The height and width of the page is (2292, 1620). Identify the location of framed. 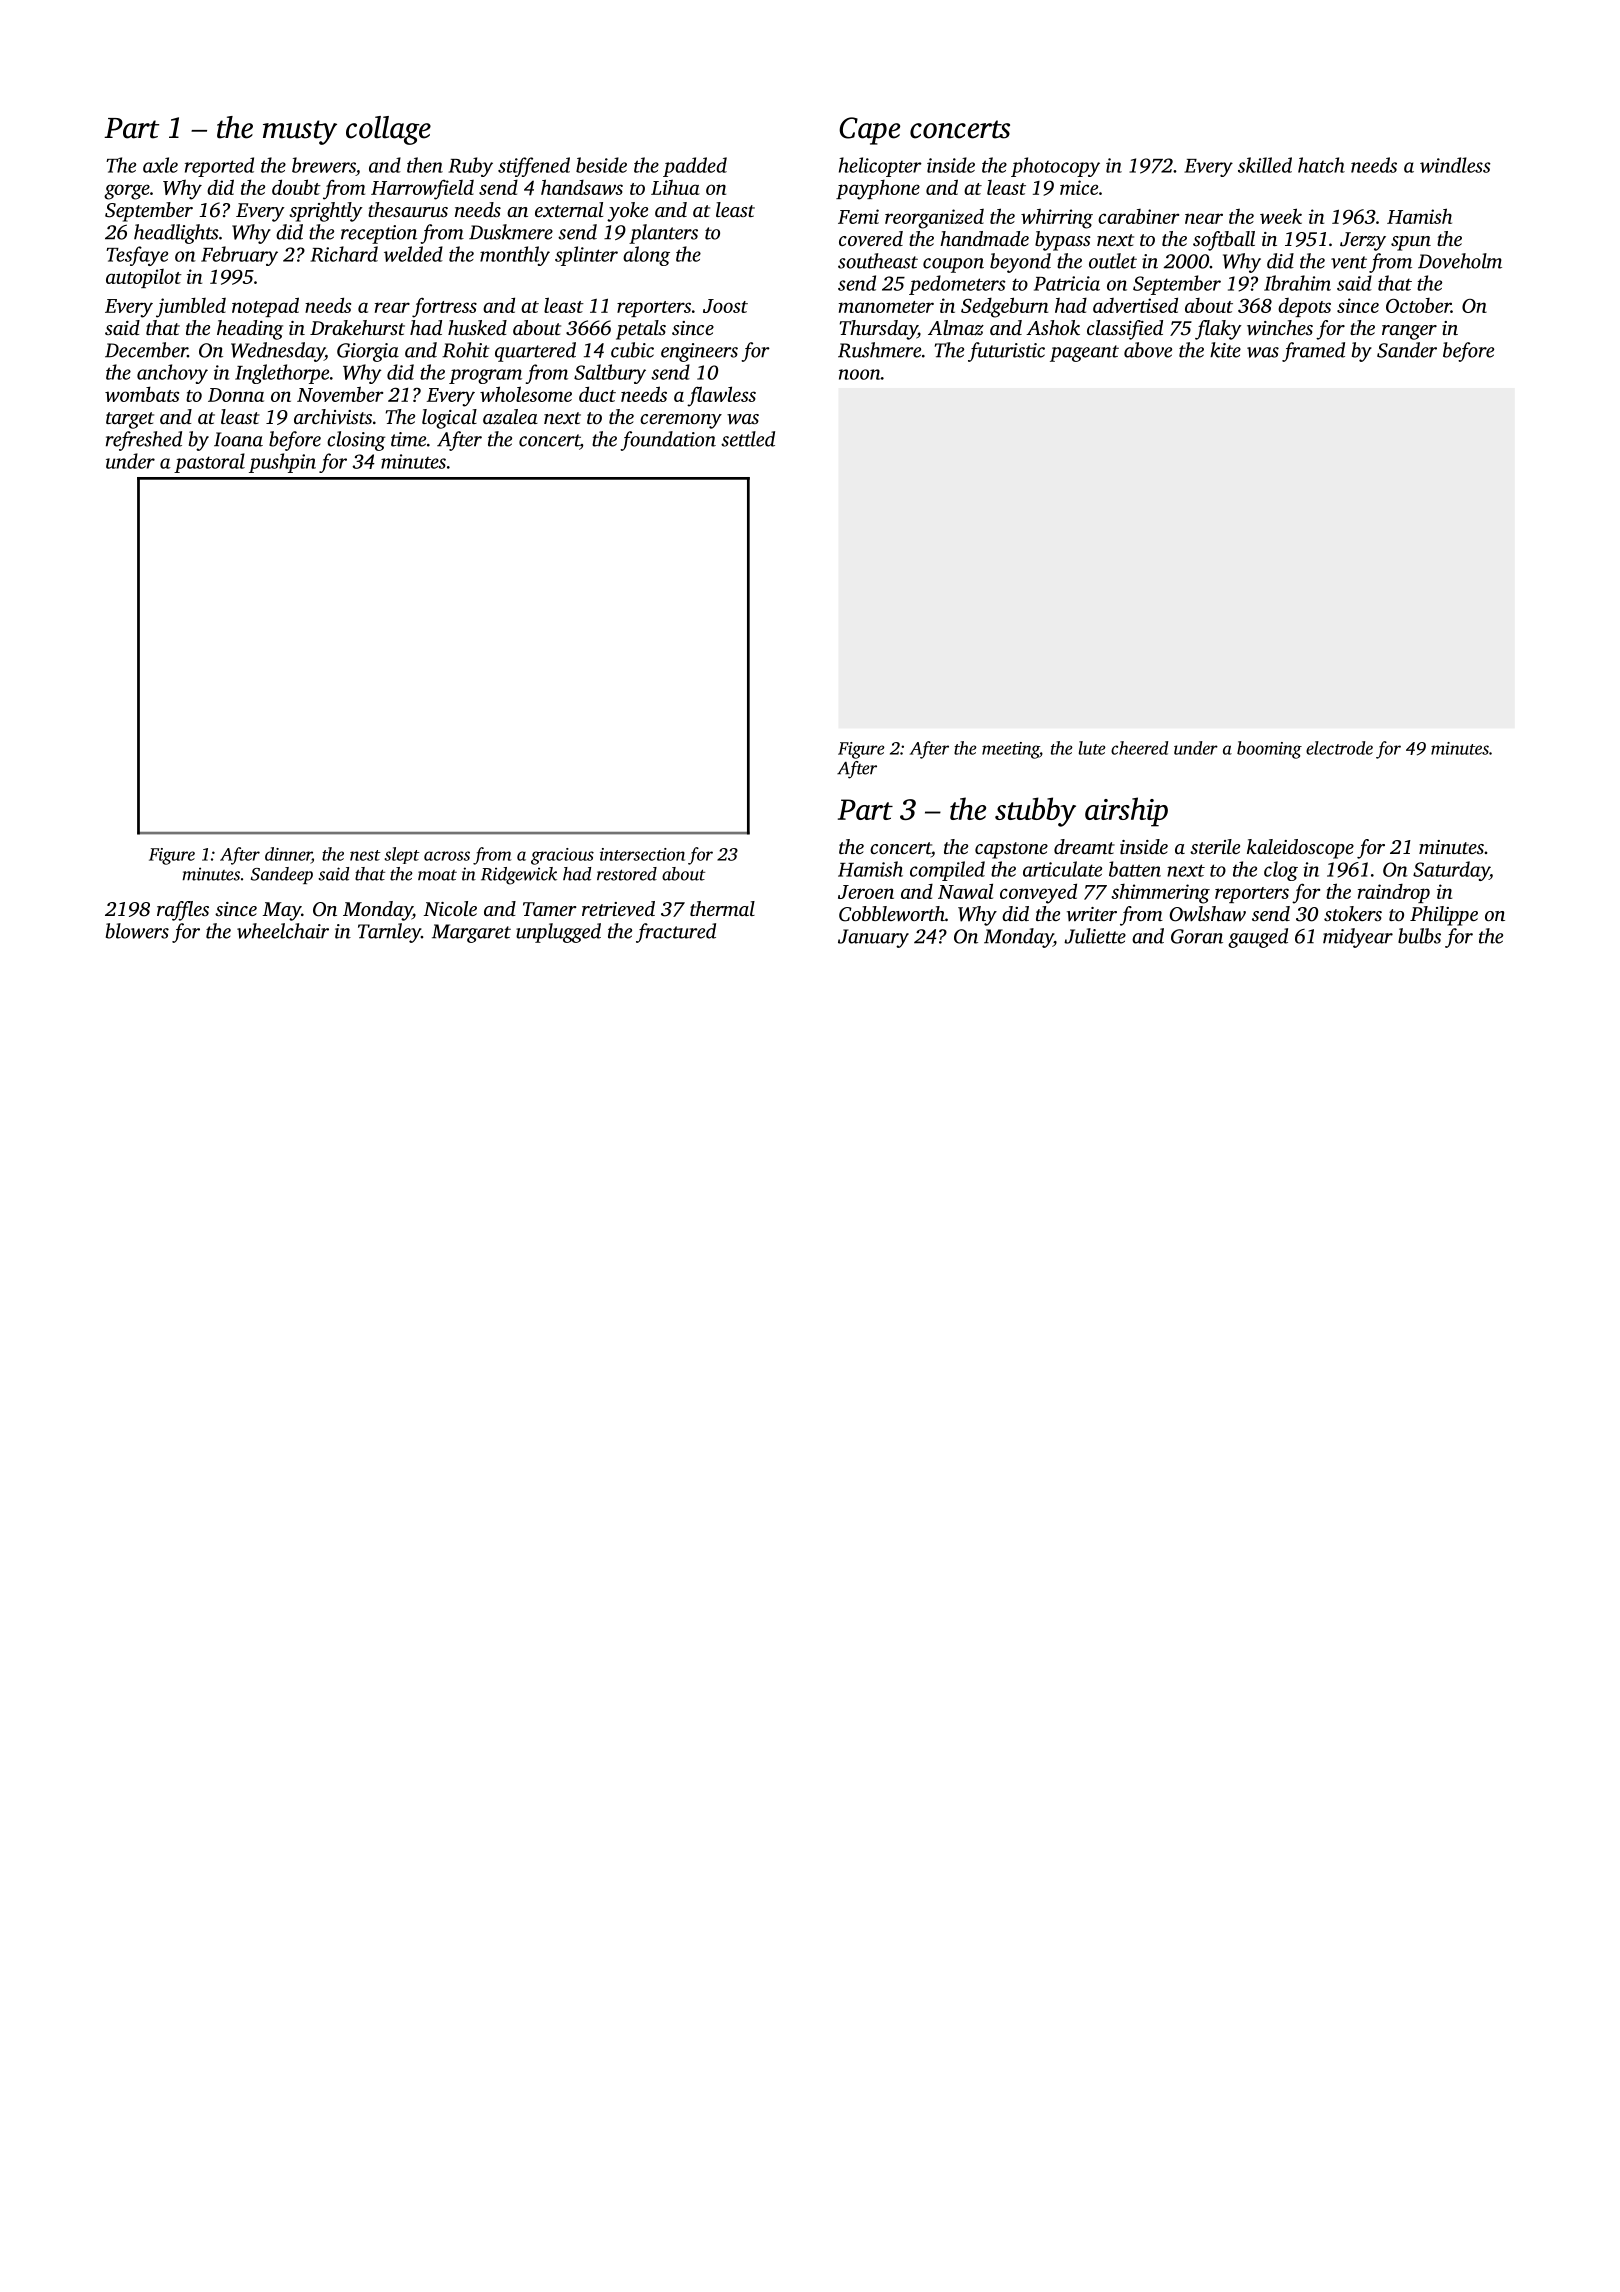
(1313, 352).
